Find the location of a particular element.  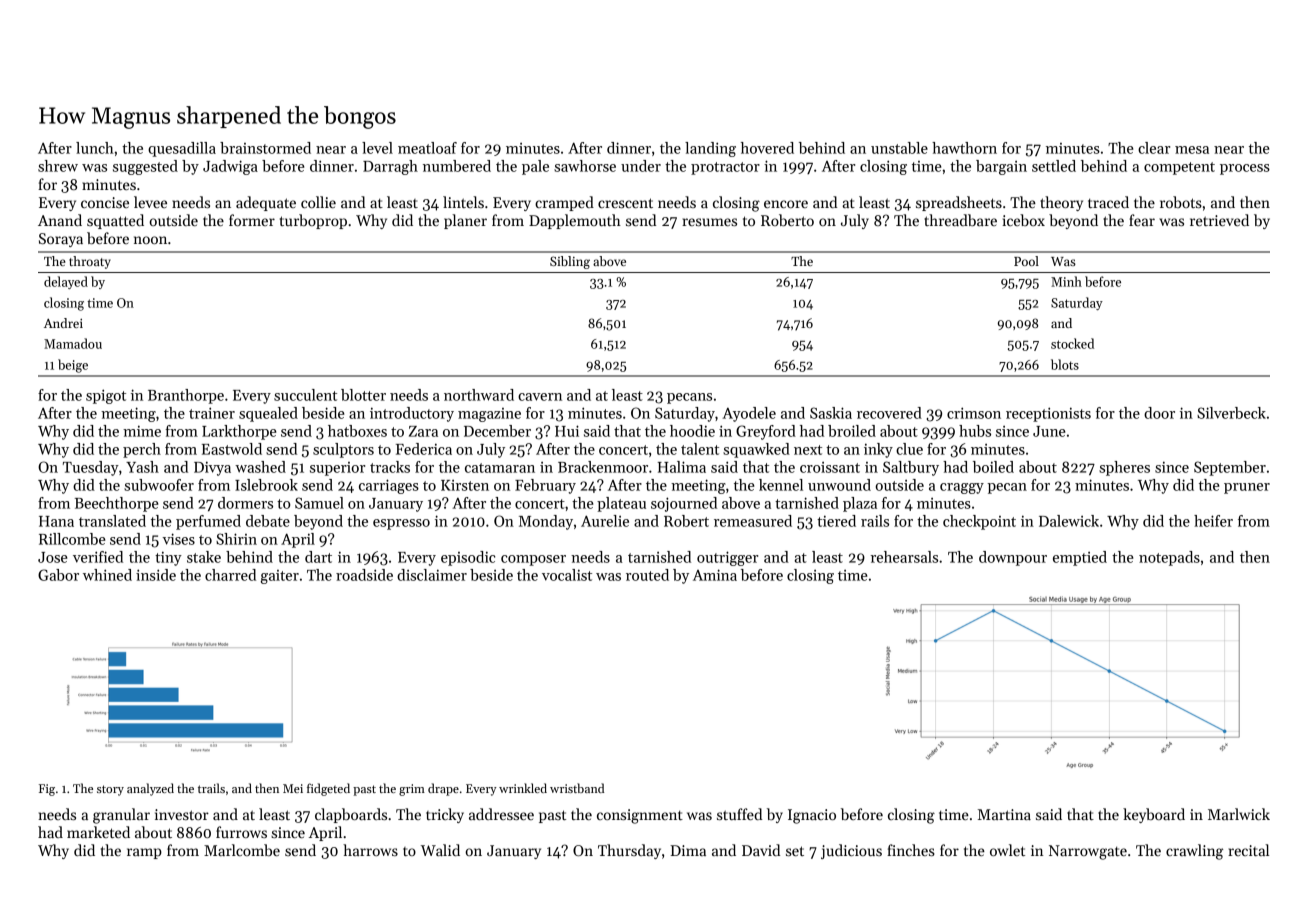

Sibling is located at coordinates (570, 262).
